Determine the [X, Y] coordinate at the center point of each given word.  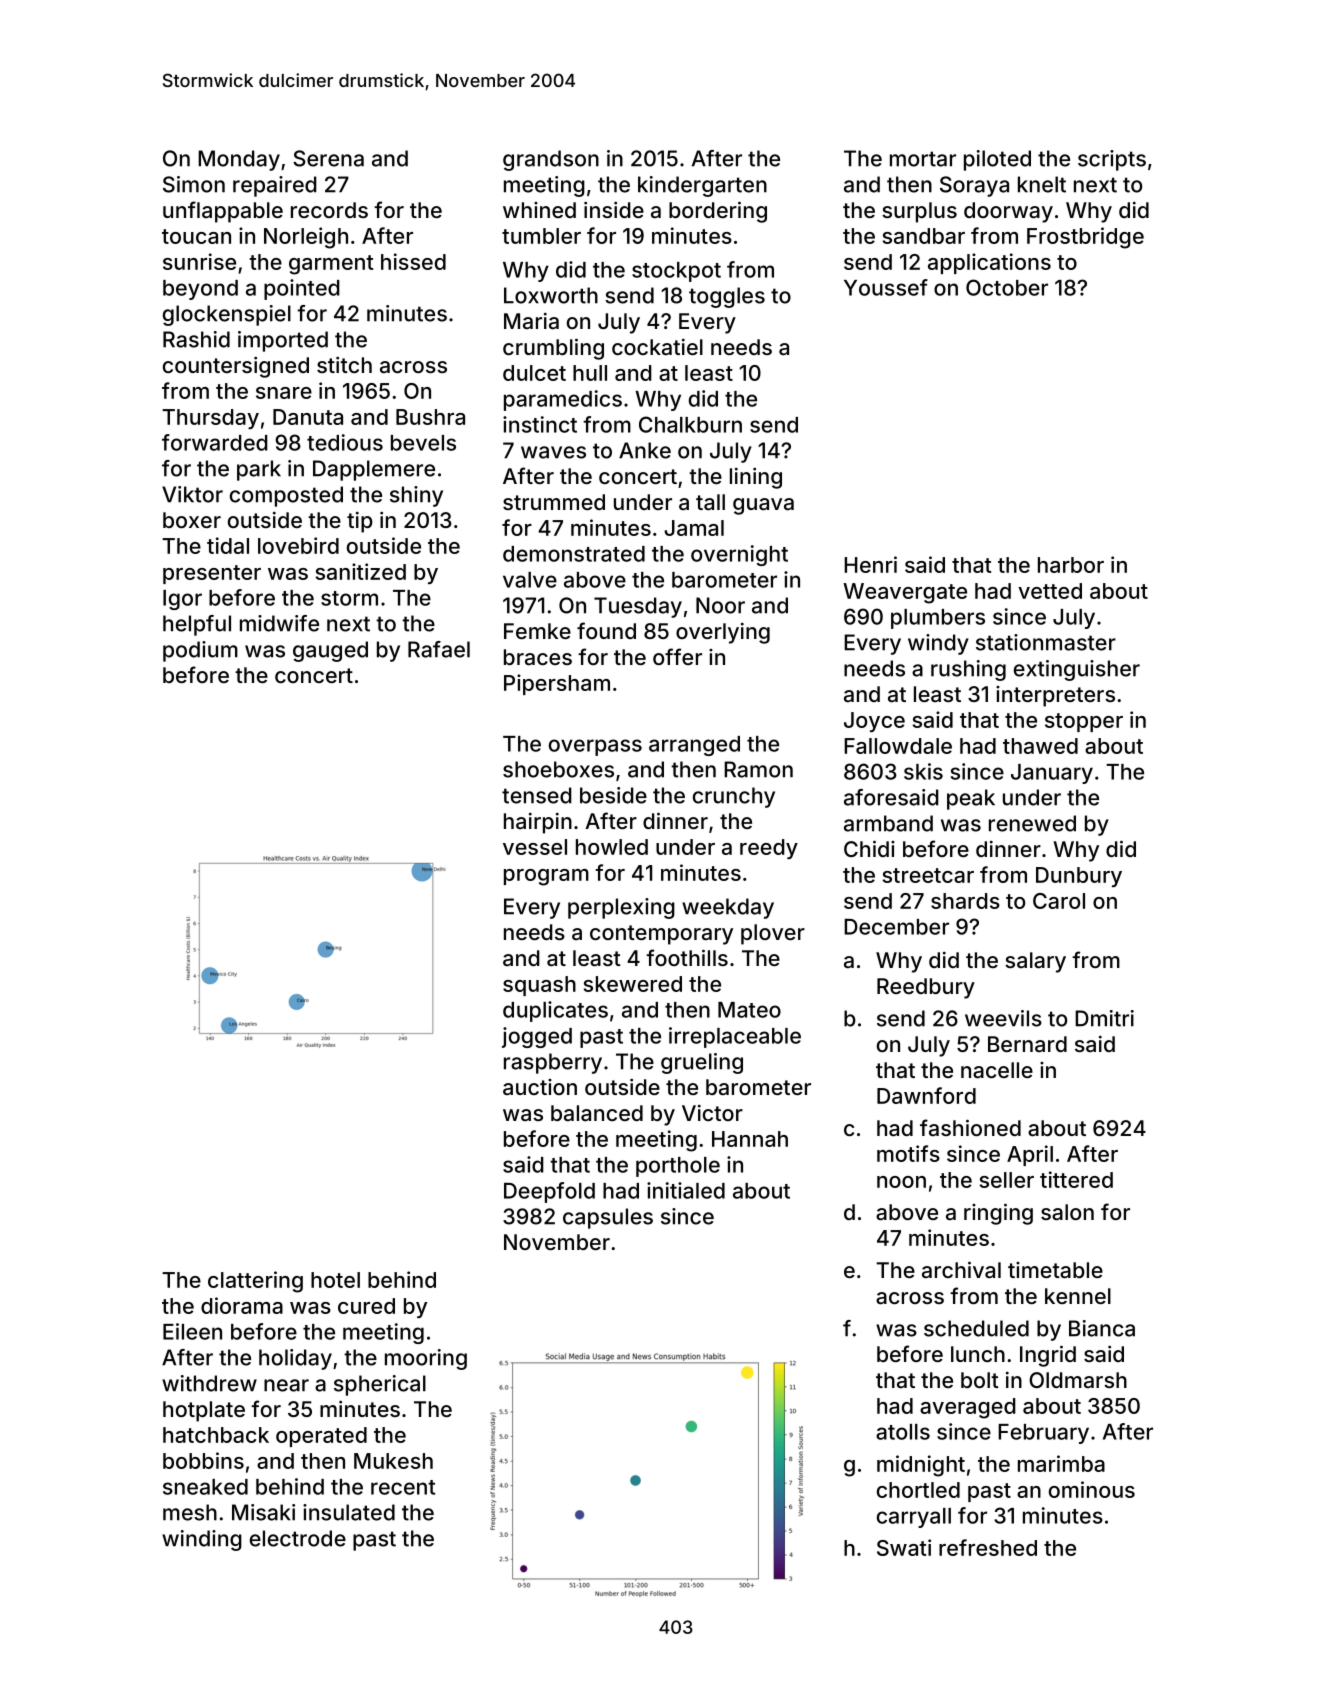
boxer [192, 520]
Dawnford [926, 1095]
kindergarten [702, 186]
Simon [194, 184]
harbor [1071, 565]
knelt [1042, 184]
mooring [426, 1359]
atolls [903, 1432]
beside [613, 795]
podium [200, 651]
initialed [686, 1190]
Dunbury [1079, 877]
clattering [255, 1282]
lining [756, 478]
